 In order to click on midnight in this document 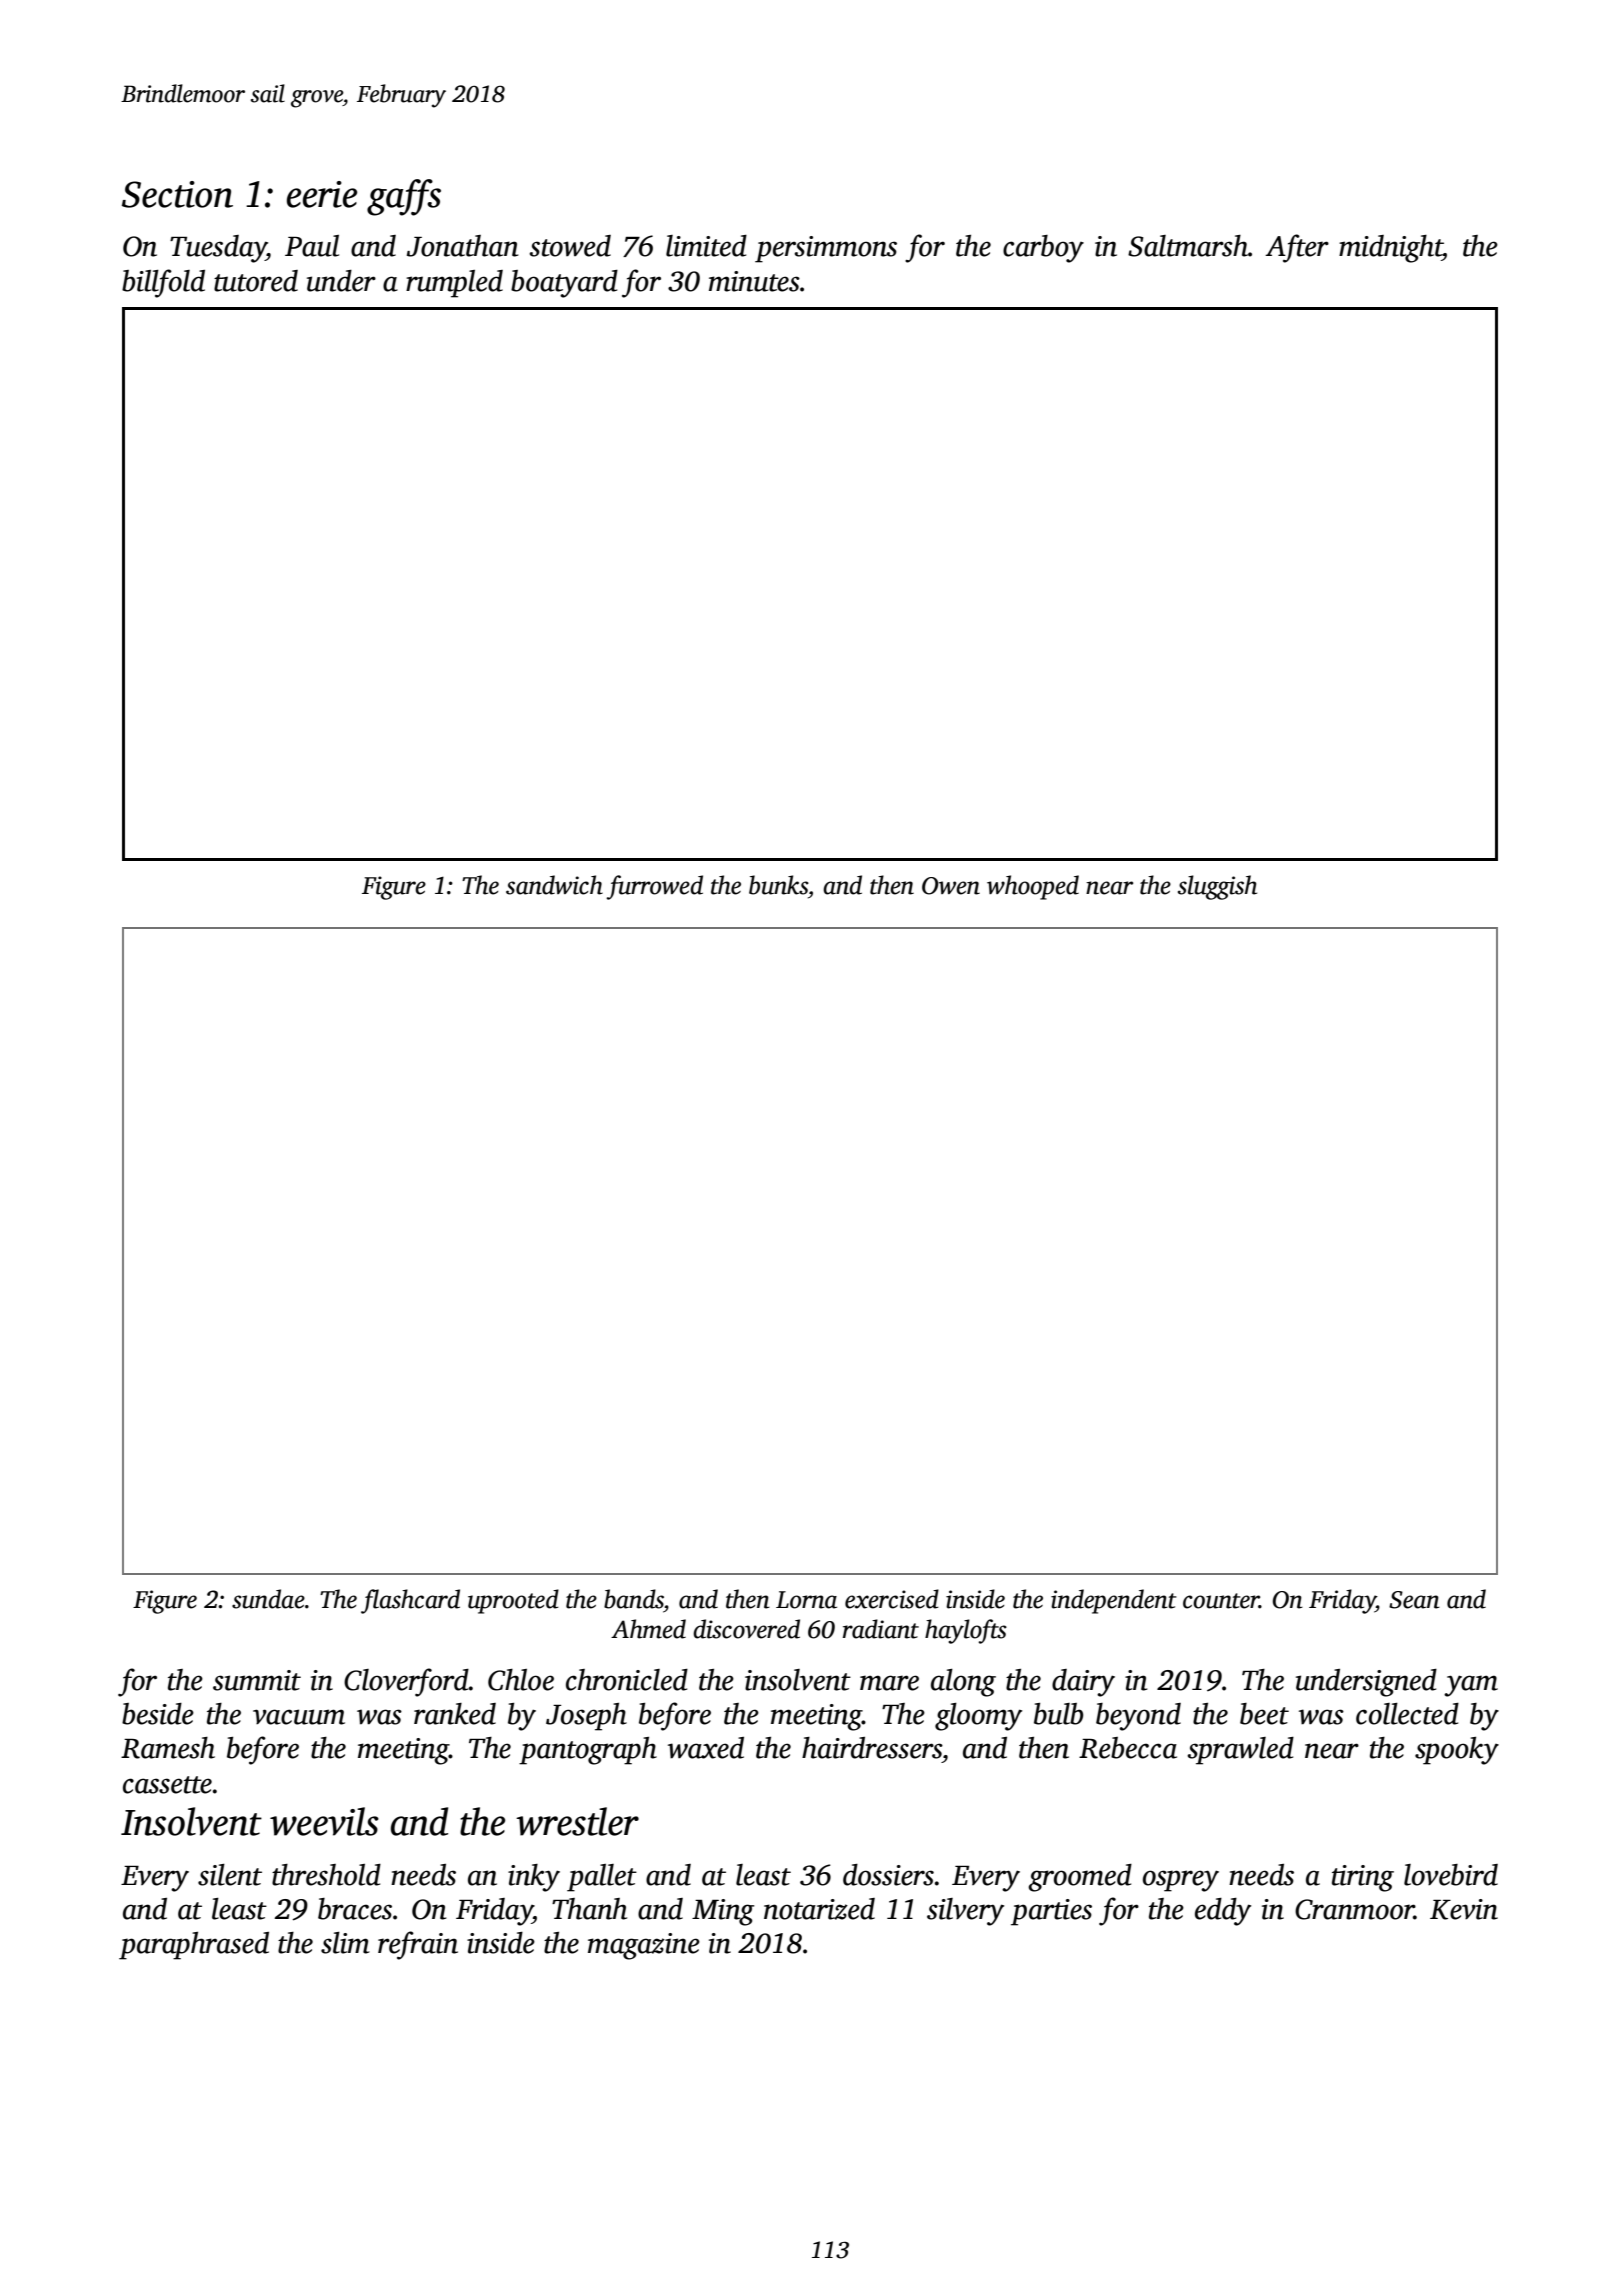, I will do `click(1390, 249)`.
